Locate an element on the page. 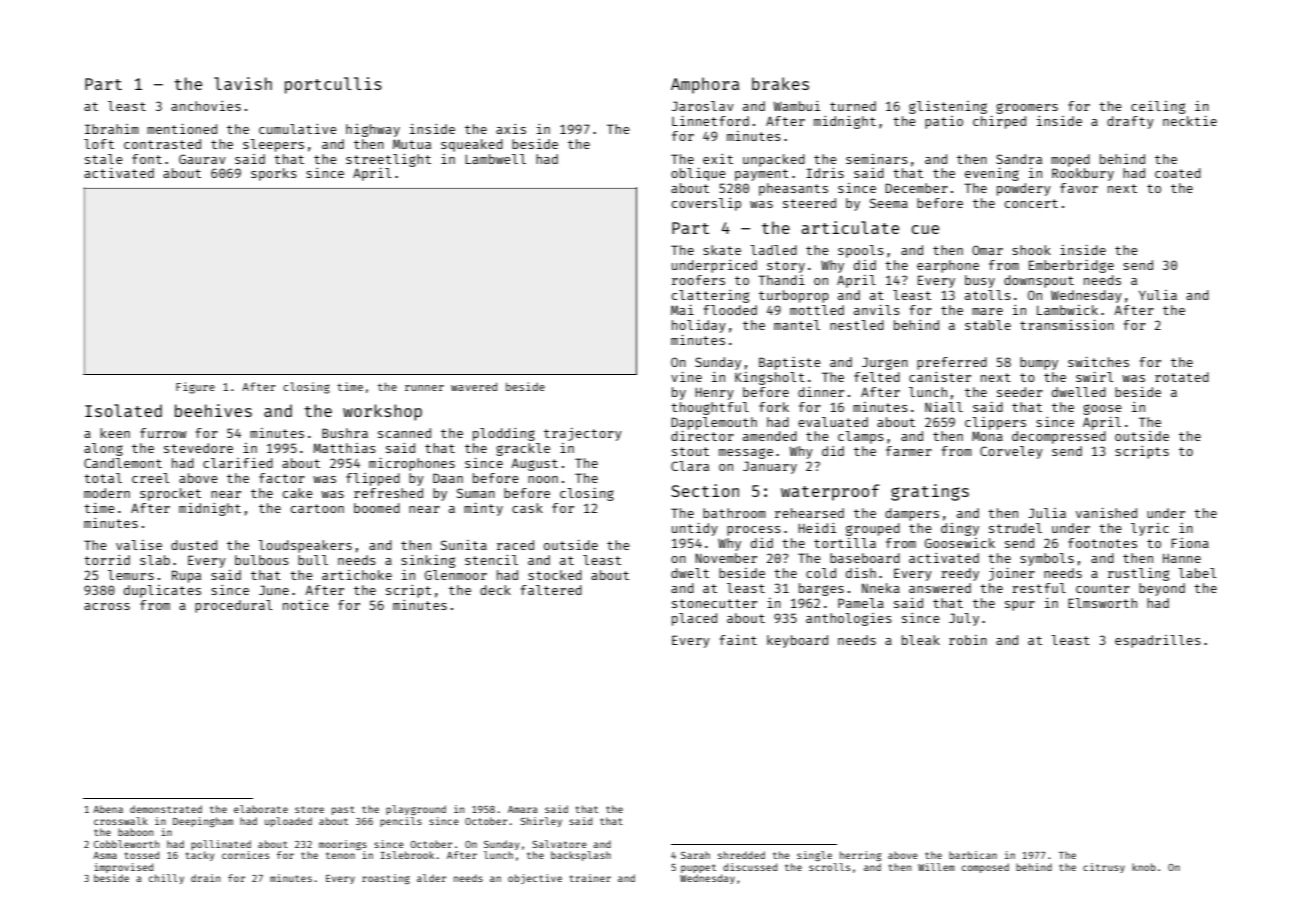 The height and width of the document is (924, 1308). bull is located at coordinates (313, 560).
